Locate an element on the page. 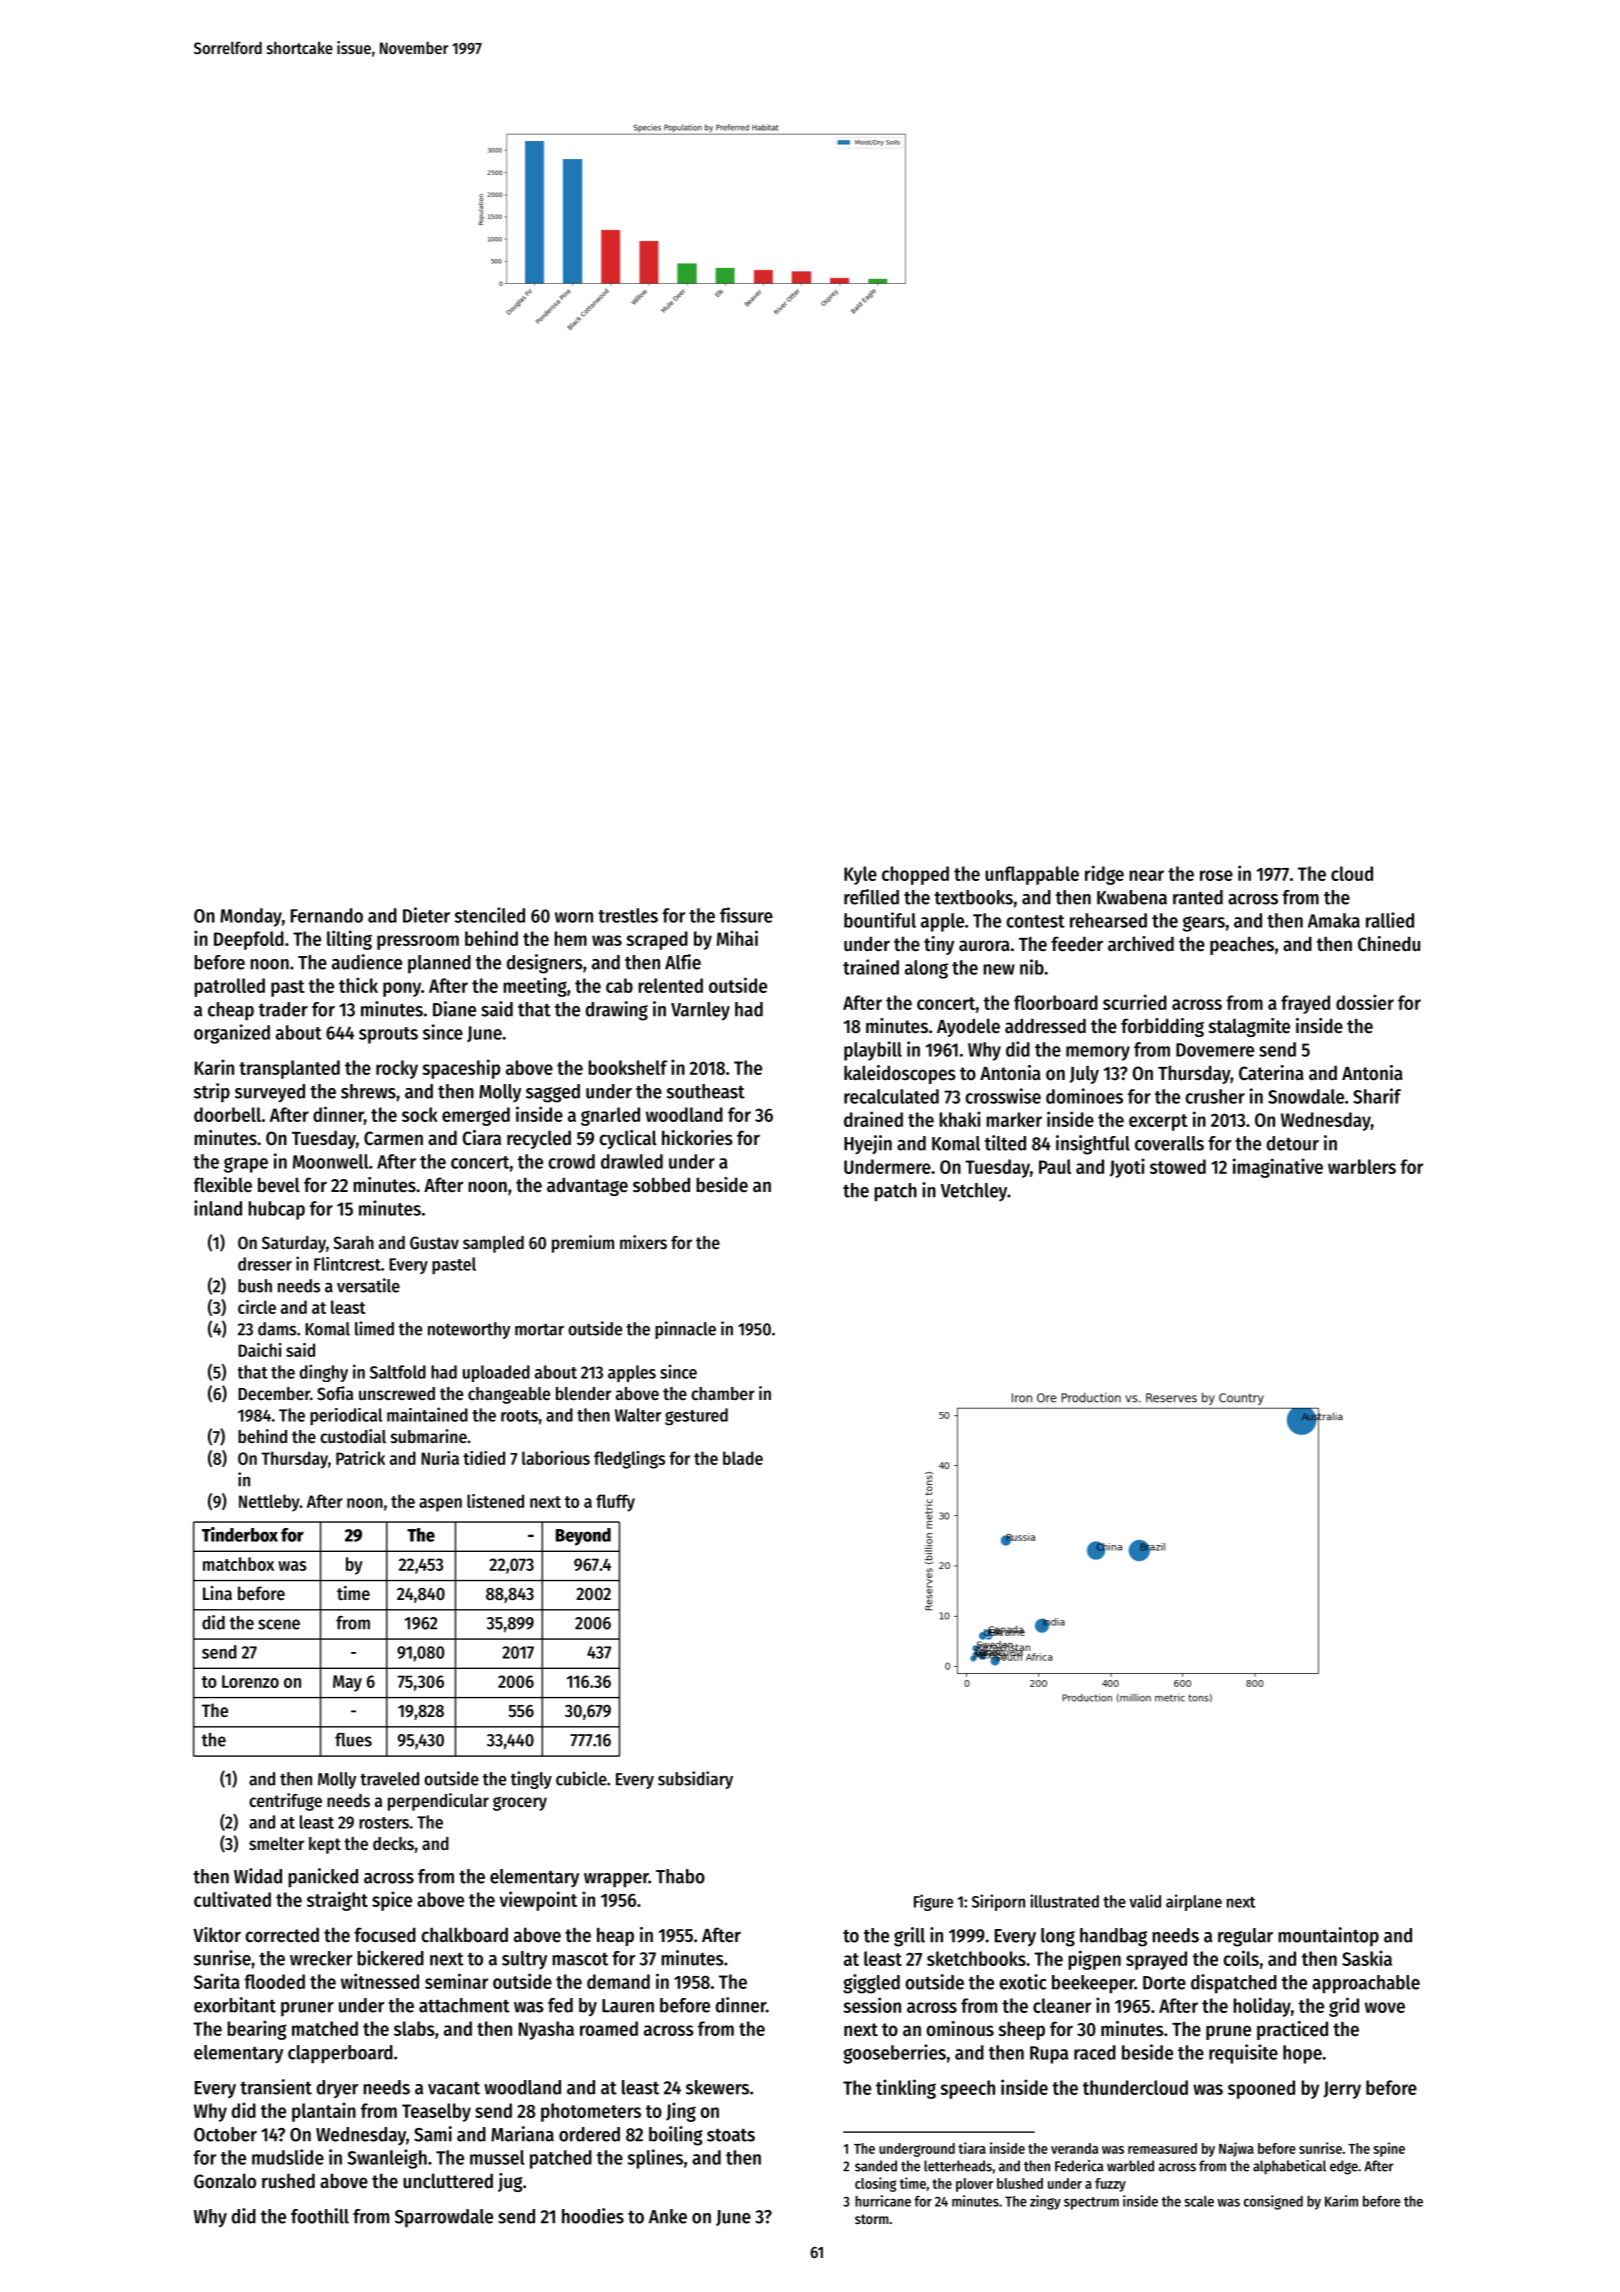 The width and height of the page is (1620, 2292). Karim is located at coordinates (1341, 2201).
